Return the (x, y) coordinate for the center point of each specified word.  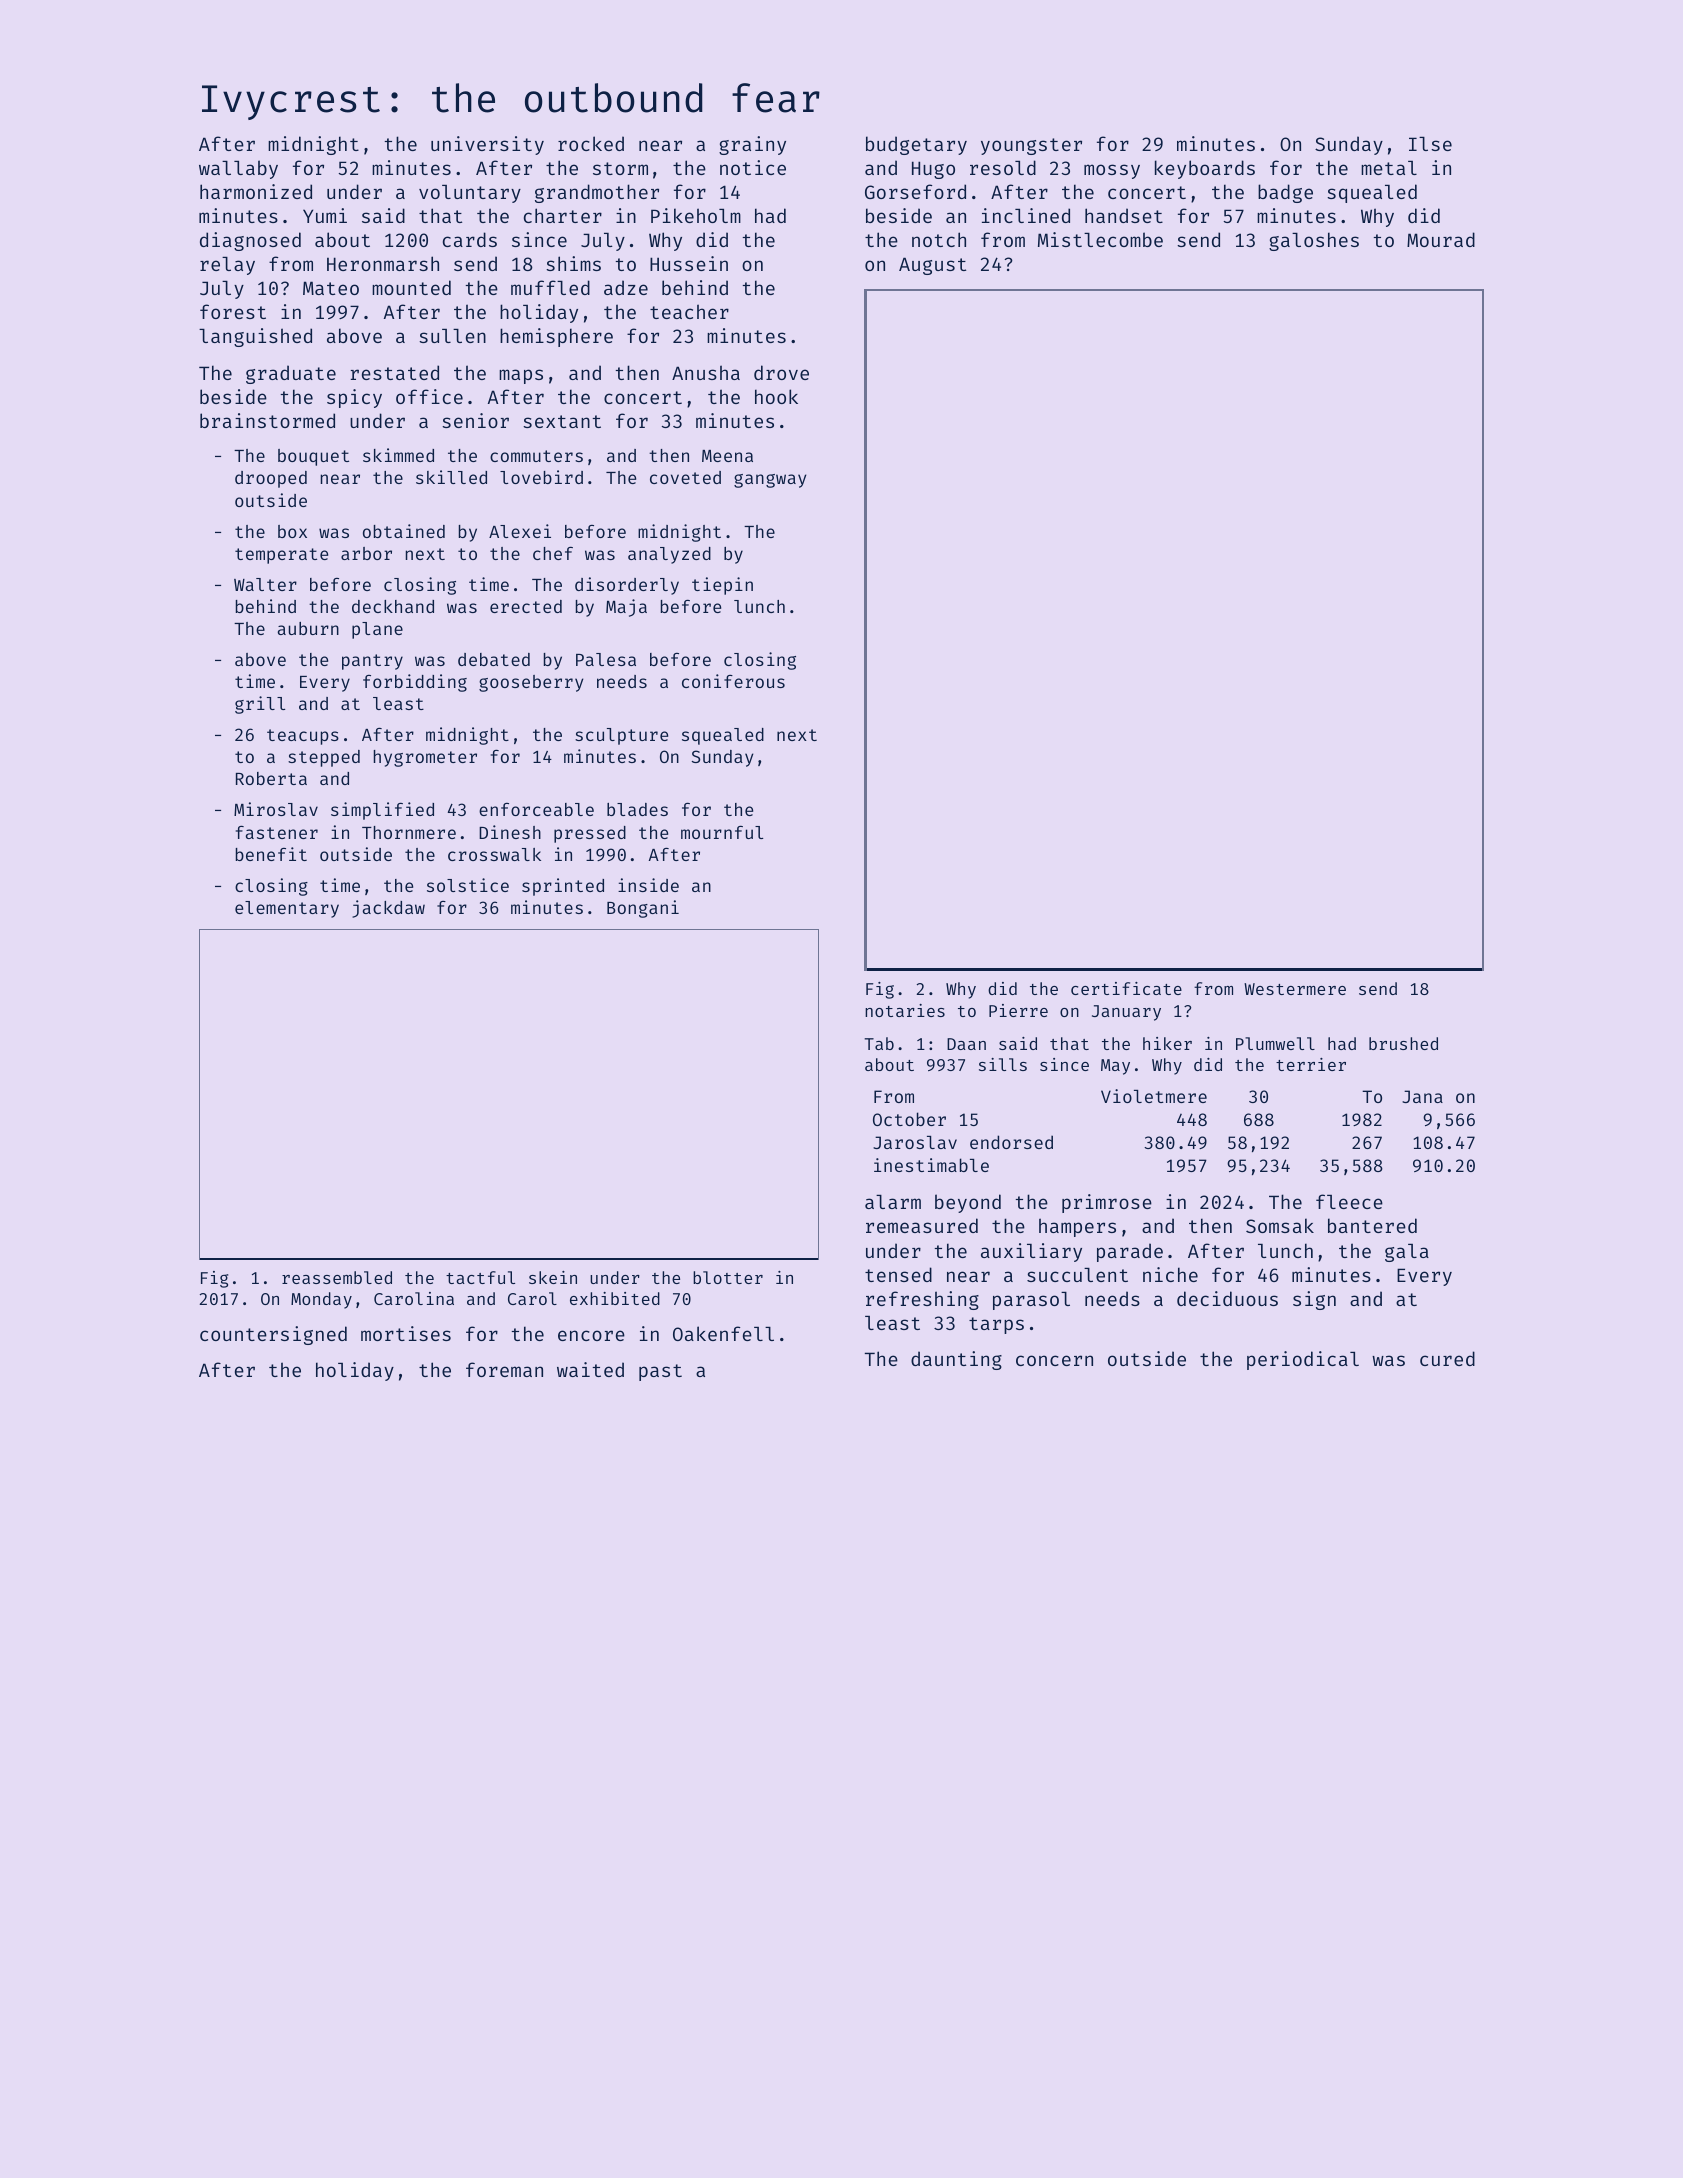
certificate (1126, 988)
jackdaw (388, 909)
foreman (504, 1369)
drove (781, 372)
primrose (1107, 1203)
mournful (722, 832)
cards (470, 239)
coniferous (733, 681)
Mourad (1441, 239)
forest (233, 311)
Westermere (1295, 989)
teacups (303, 737)
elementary (287, 909)
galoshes (1314, 241)
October (909, 1119)
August (932, 266)
